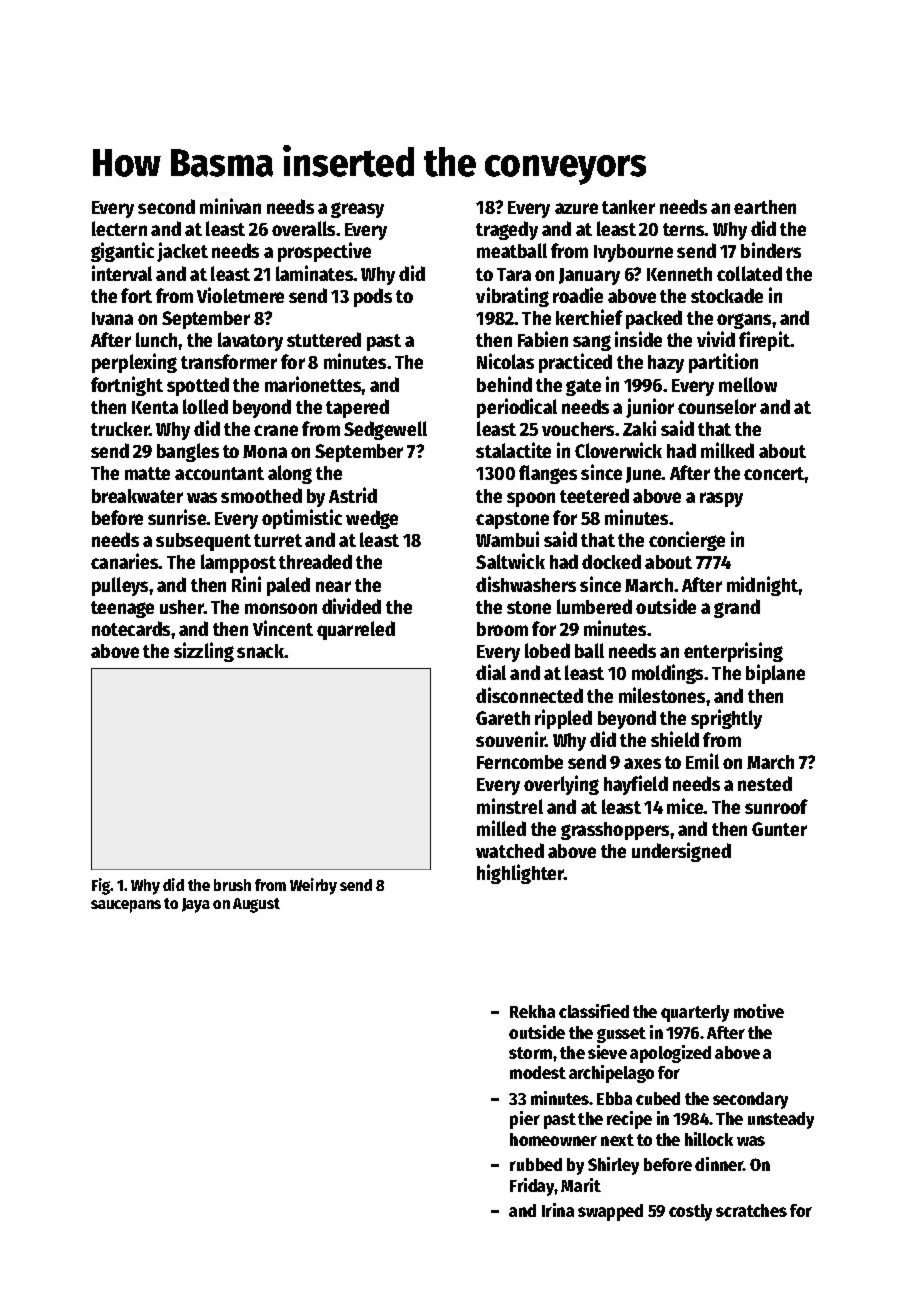 Image resolution: width=908 pixels, height=1316 pixels. I want to click on docked, so click(611, 561).
